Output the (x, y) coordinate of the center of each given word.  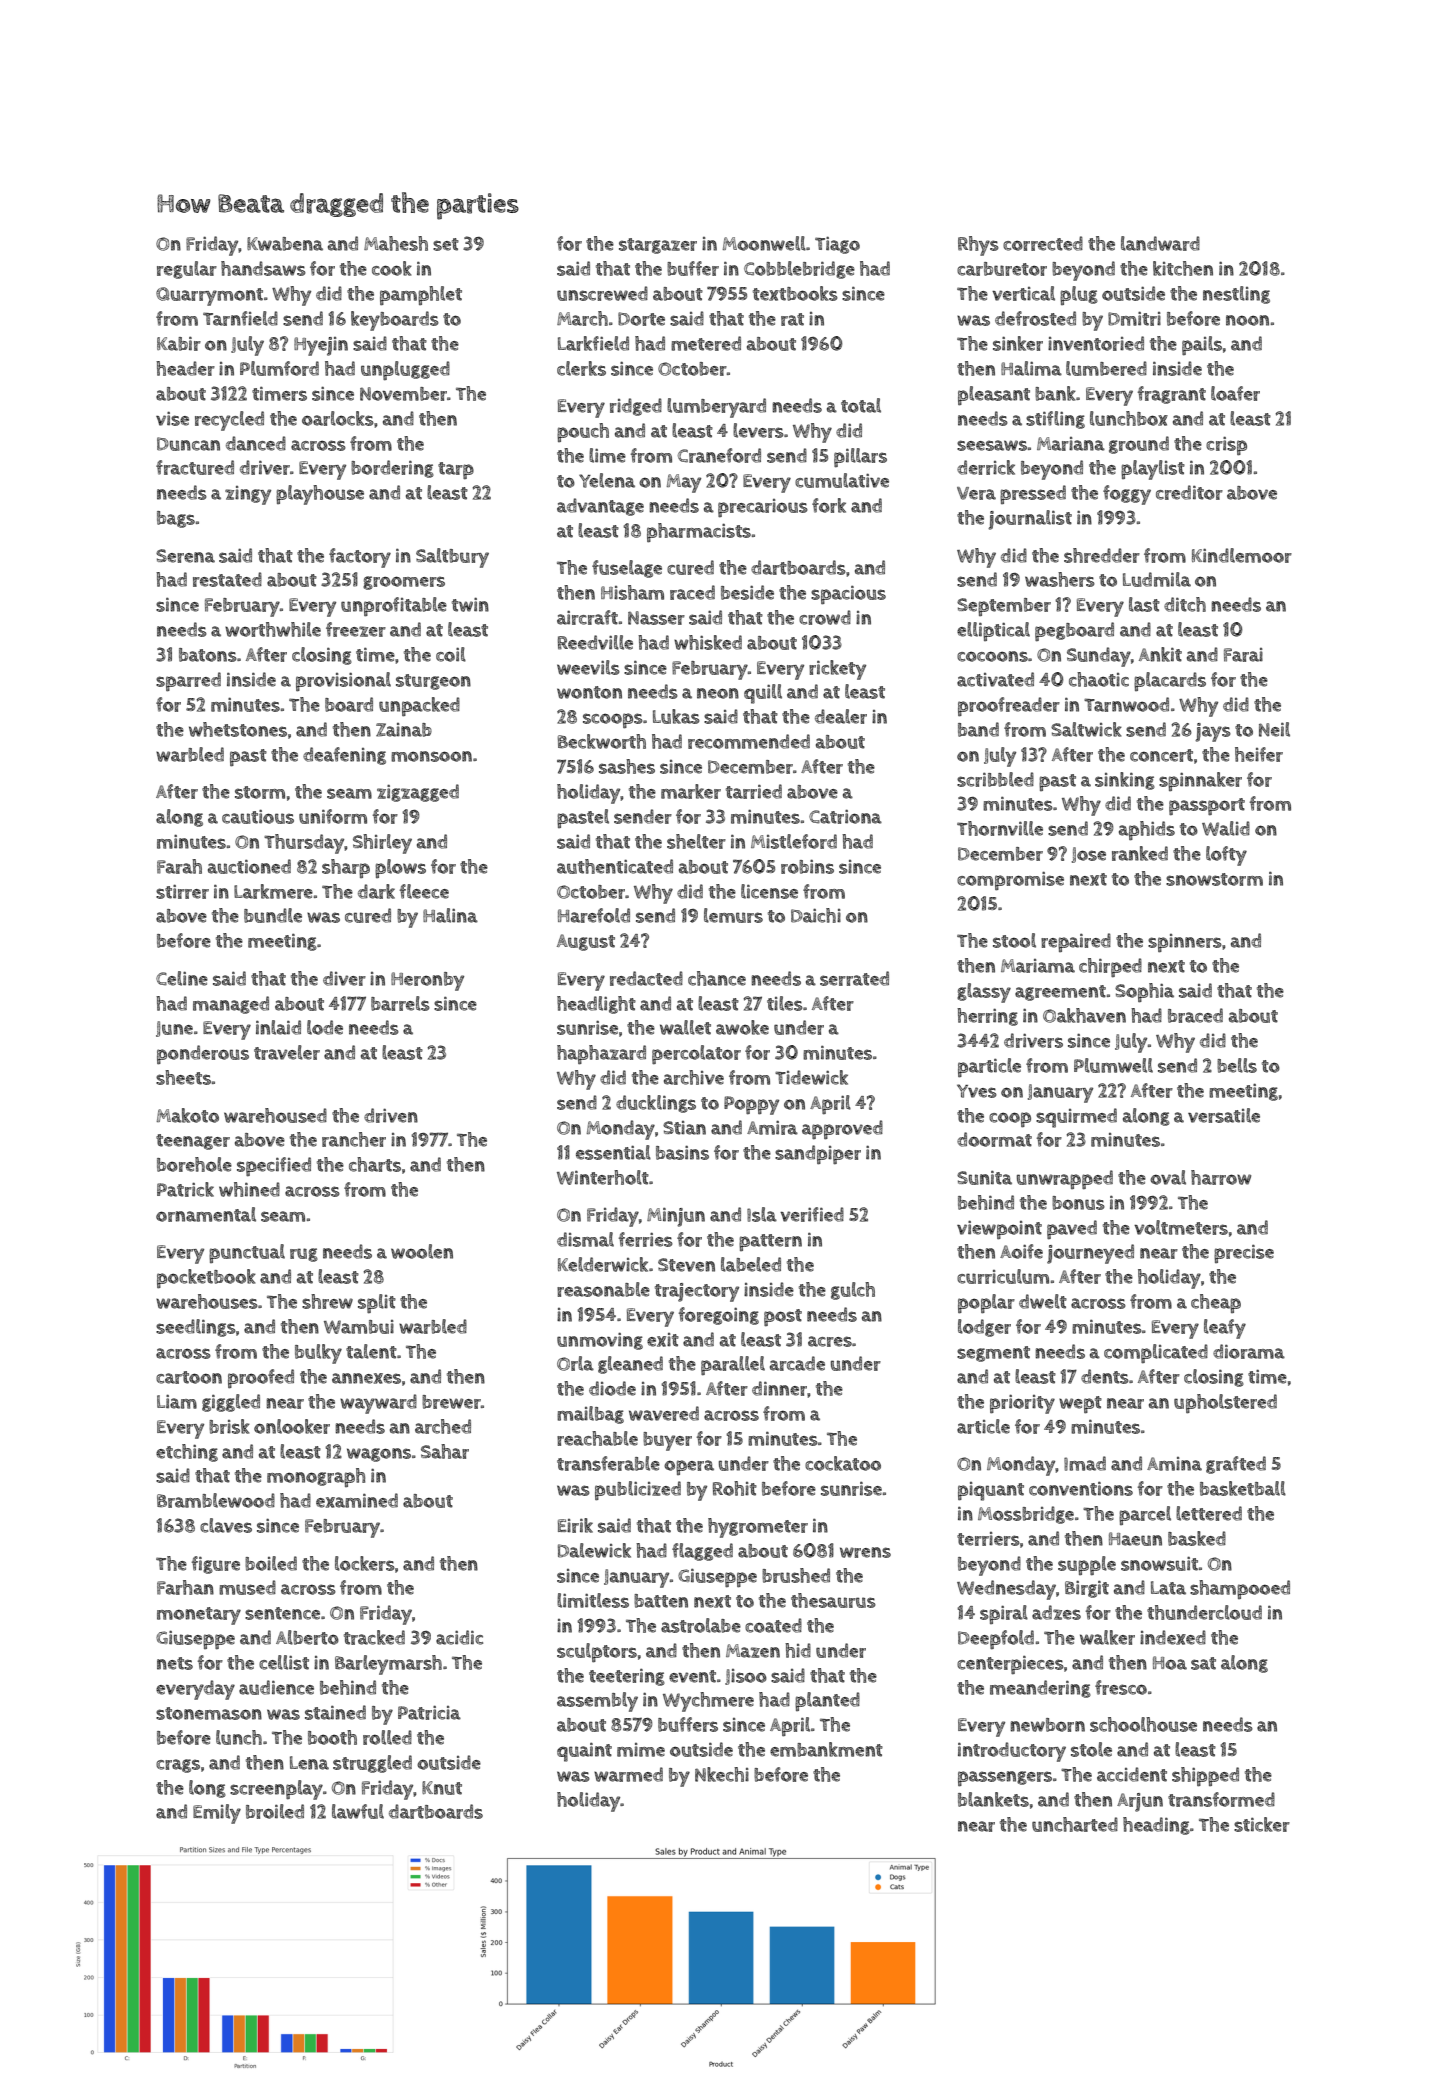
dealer (841, 716)
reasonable (603, 1289)
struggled (372, 1764)
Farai (1243, 655)
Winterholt (603, 1177)
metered (706, 343)
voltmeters (1181, 1227)
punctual (247, 1253)
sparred (188, 681)
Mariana (1071, 444)
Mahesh (396, 243)
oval (1168, 1177)
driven (391, 1115)
